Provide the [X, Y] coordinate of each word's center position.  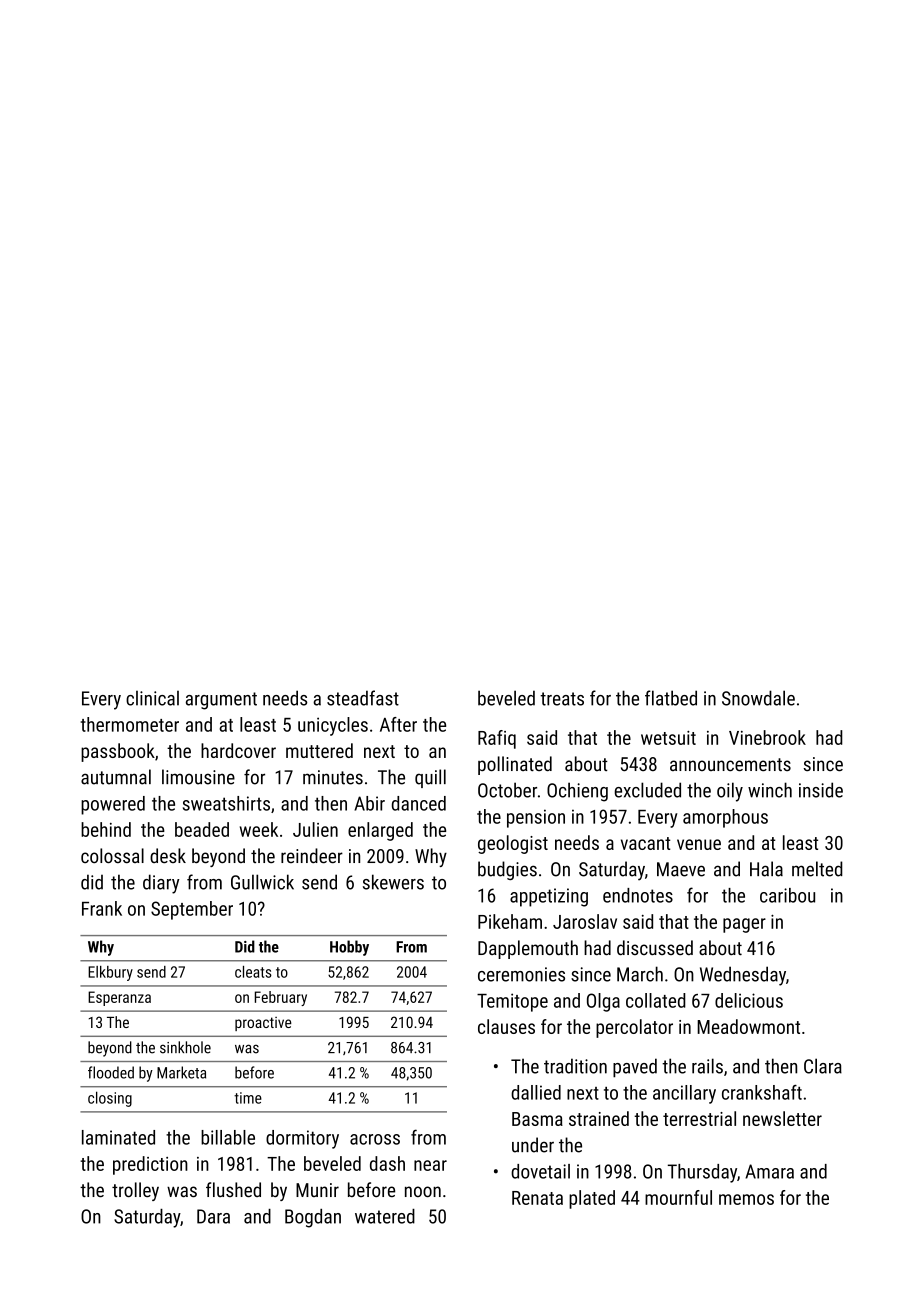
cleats [253, 972]
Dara [213, 1216]
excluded [648, 790]
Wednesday [743, 976]
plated [592, 1199]
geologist [513, 844]
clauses [506, 1026]
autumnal [116, 777]
